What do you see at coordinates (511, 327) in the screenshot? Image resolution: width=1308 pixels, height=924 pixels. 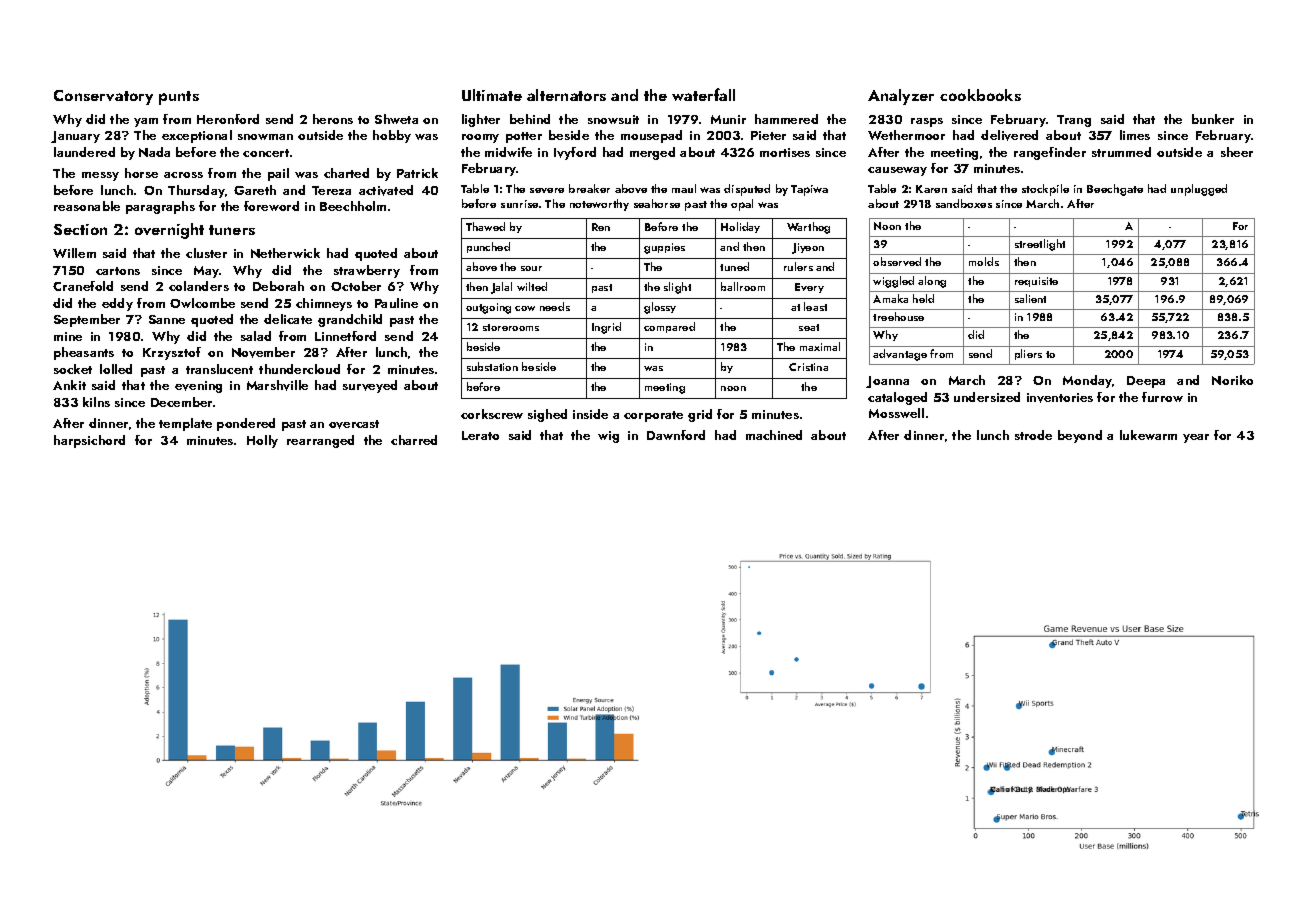 I see `storerooms` at bounding box center [511, 327].
